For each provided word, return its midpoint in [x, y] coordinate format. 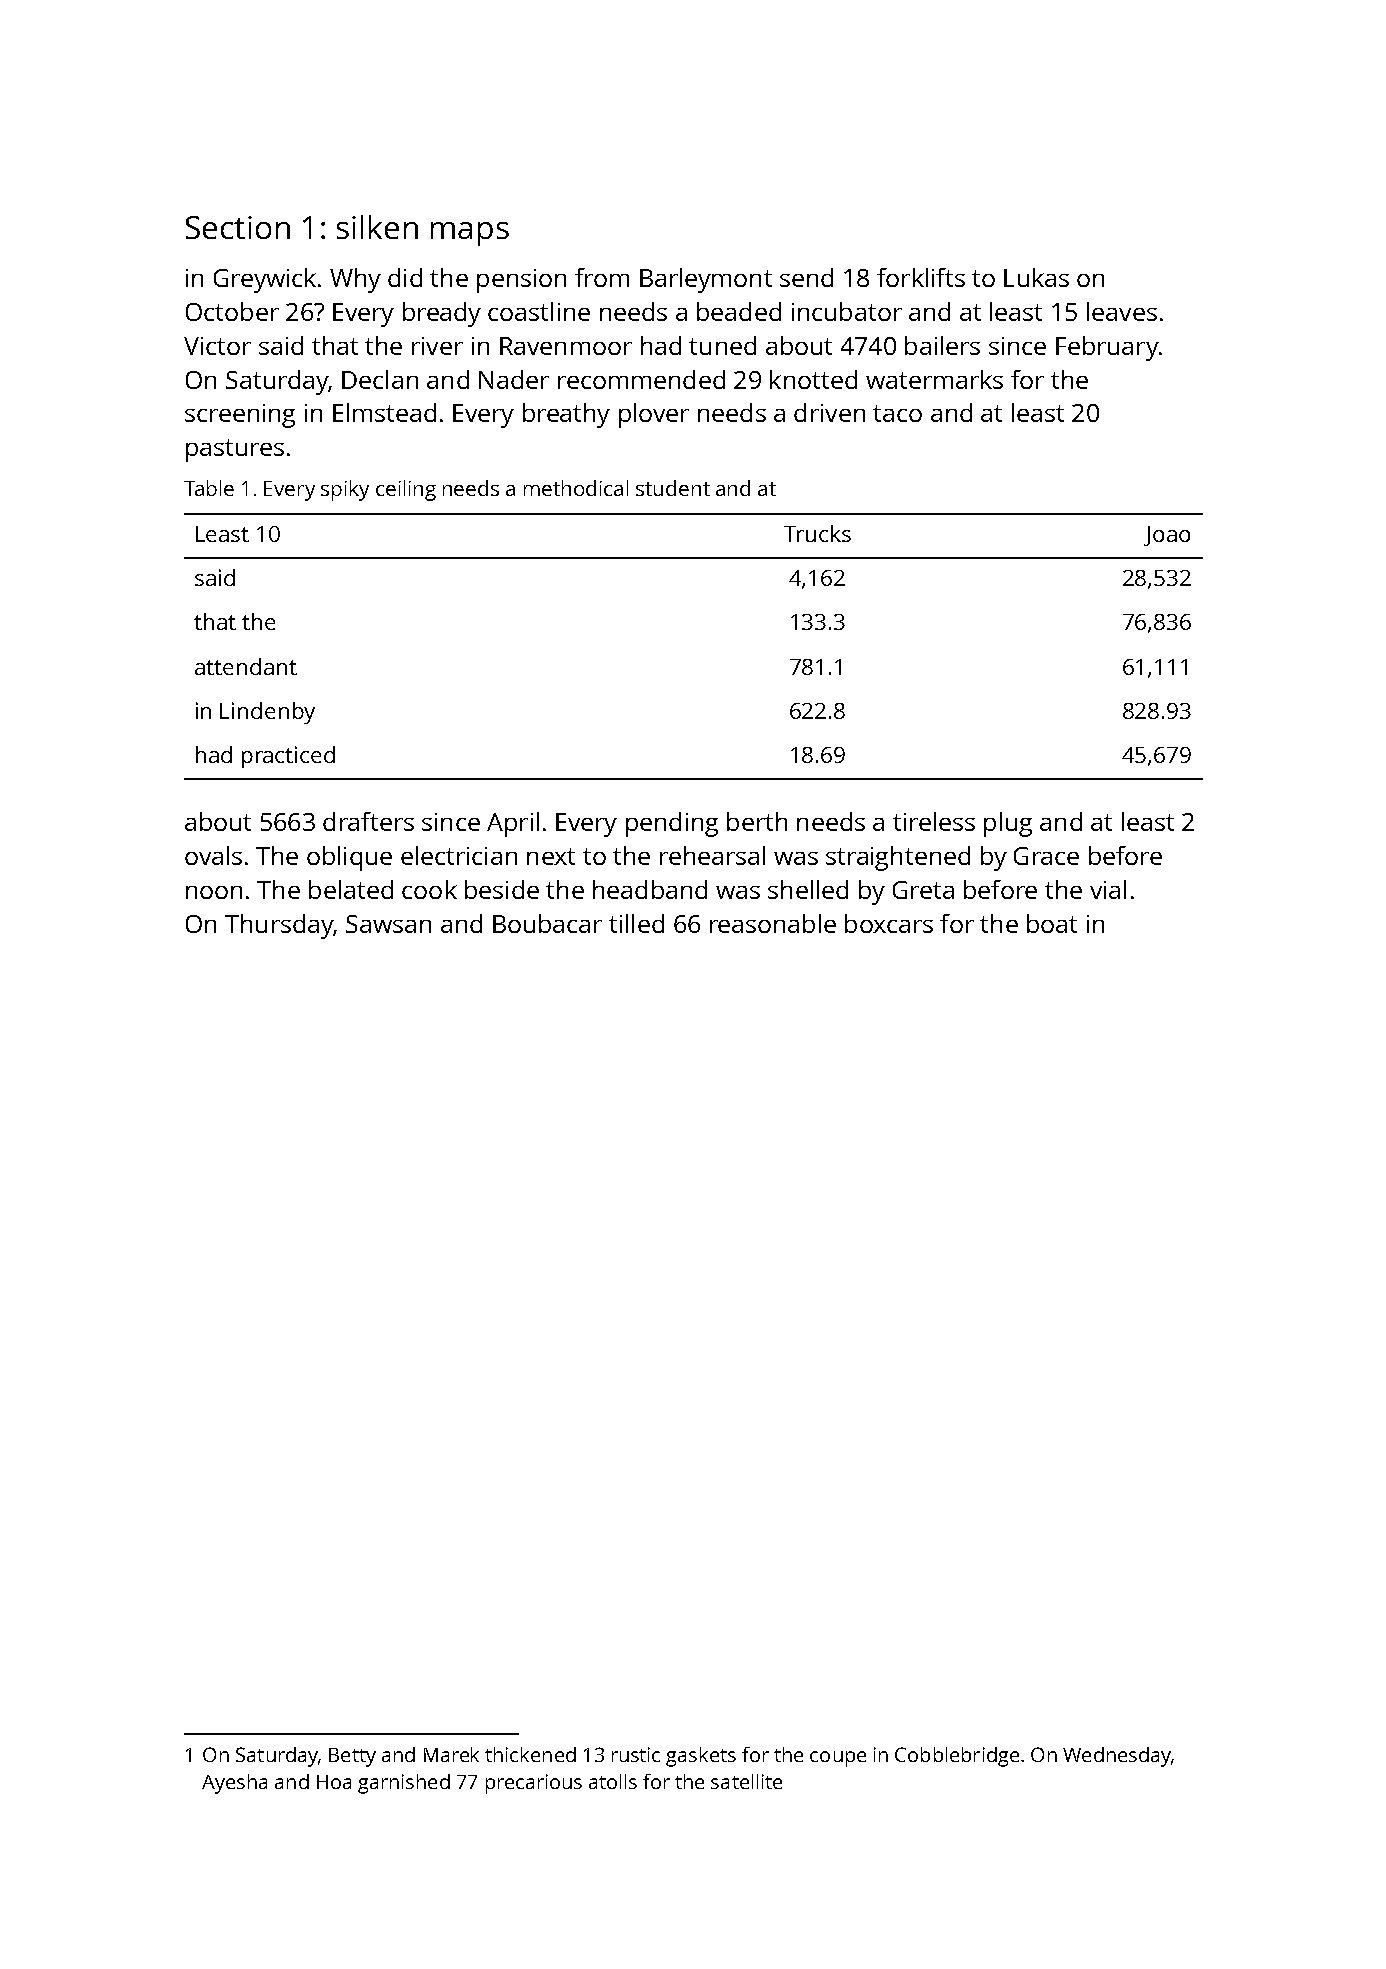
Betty [352, 1757]
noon [214, 892]
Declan [380, 379]
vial [1108, 889]
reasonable [773, 923]
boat [1052, 923]
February [1107, 348]
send [806, 277]
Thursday [279, 926]
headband [650, 889]
